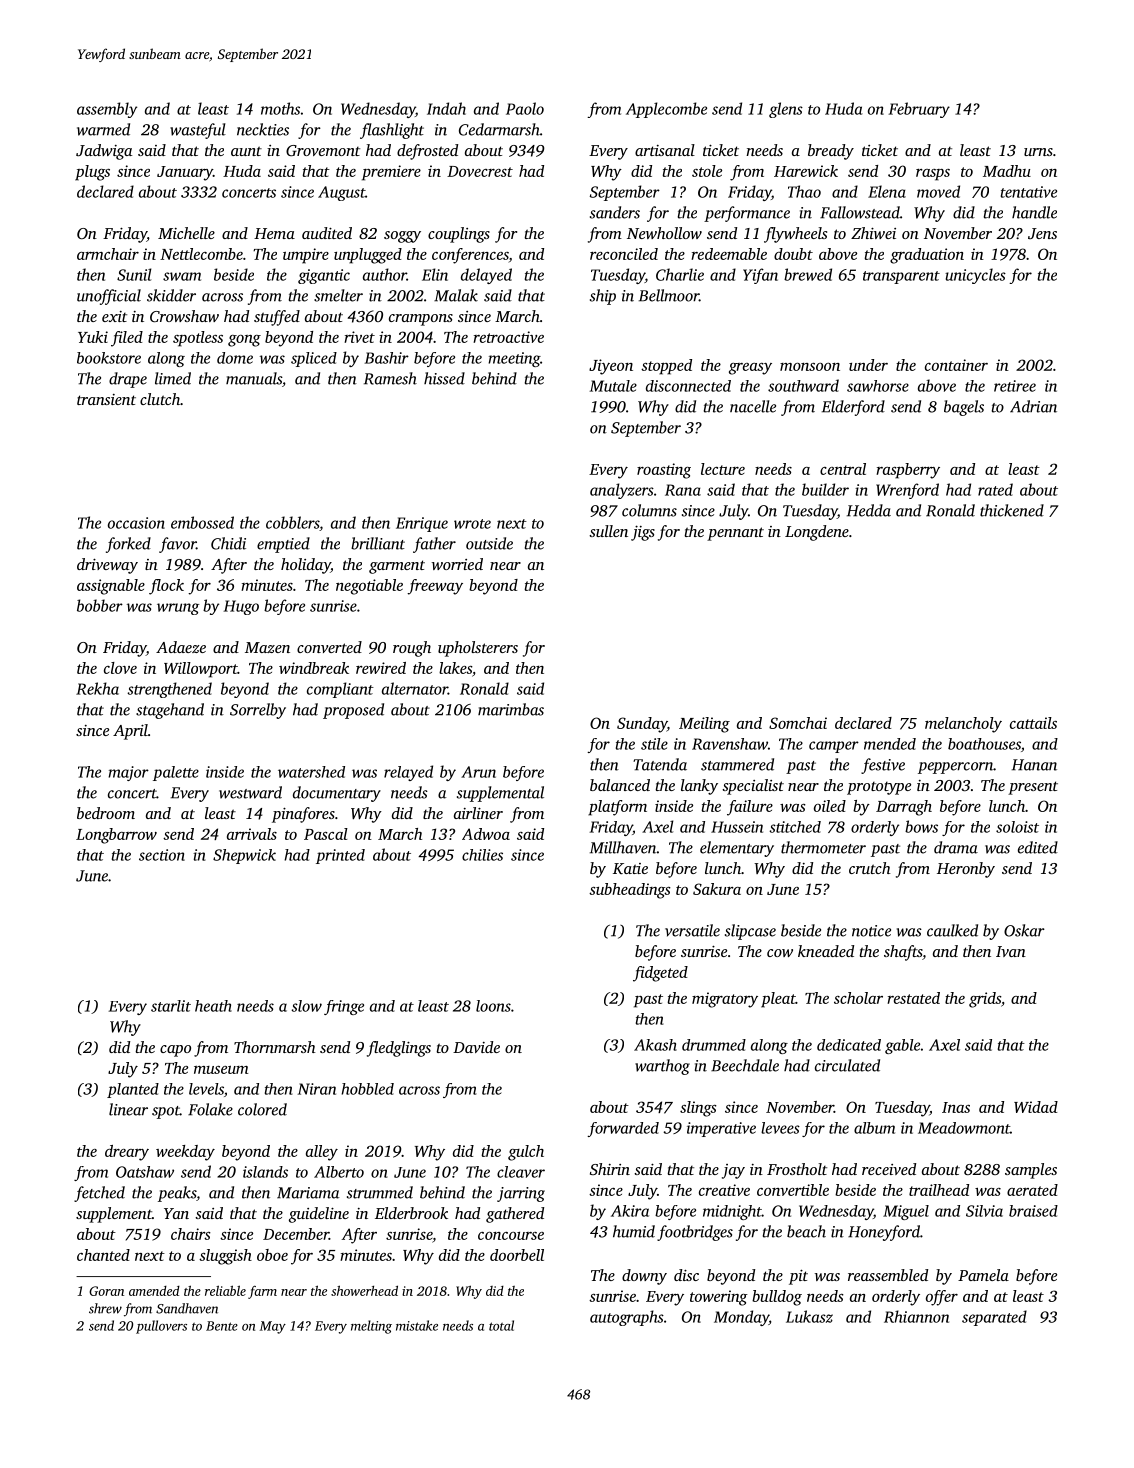 The width and height of the screenshot is (1134, 1468). Describe the element at coordinates (627, 1318) in the screenshot. I see `autographs` at that location.
